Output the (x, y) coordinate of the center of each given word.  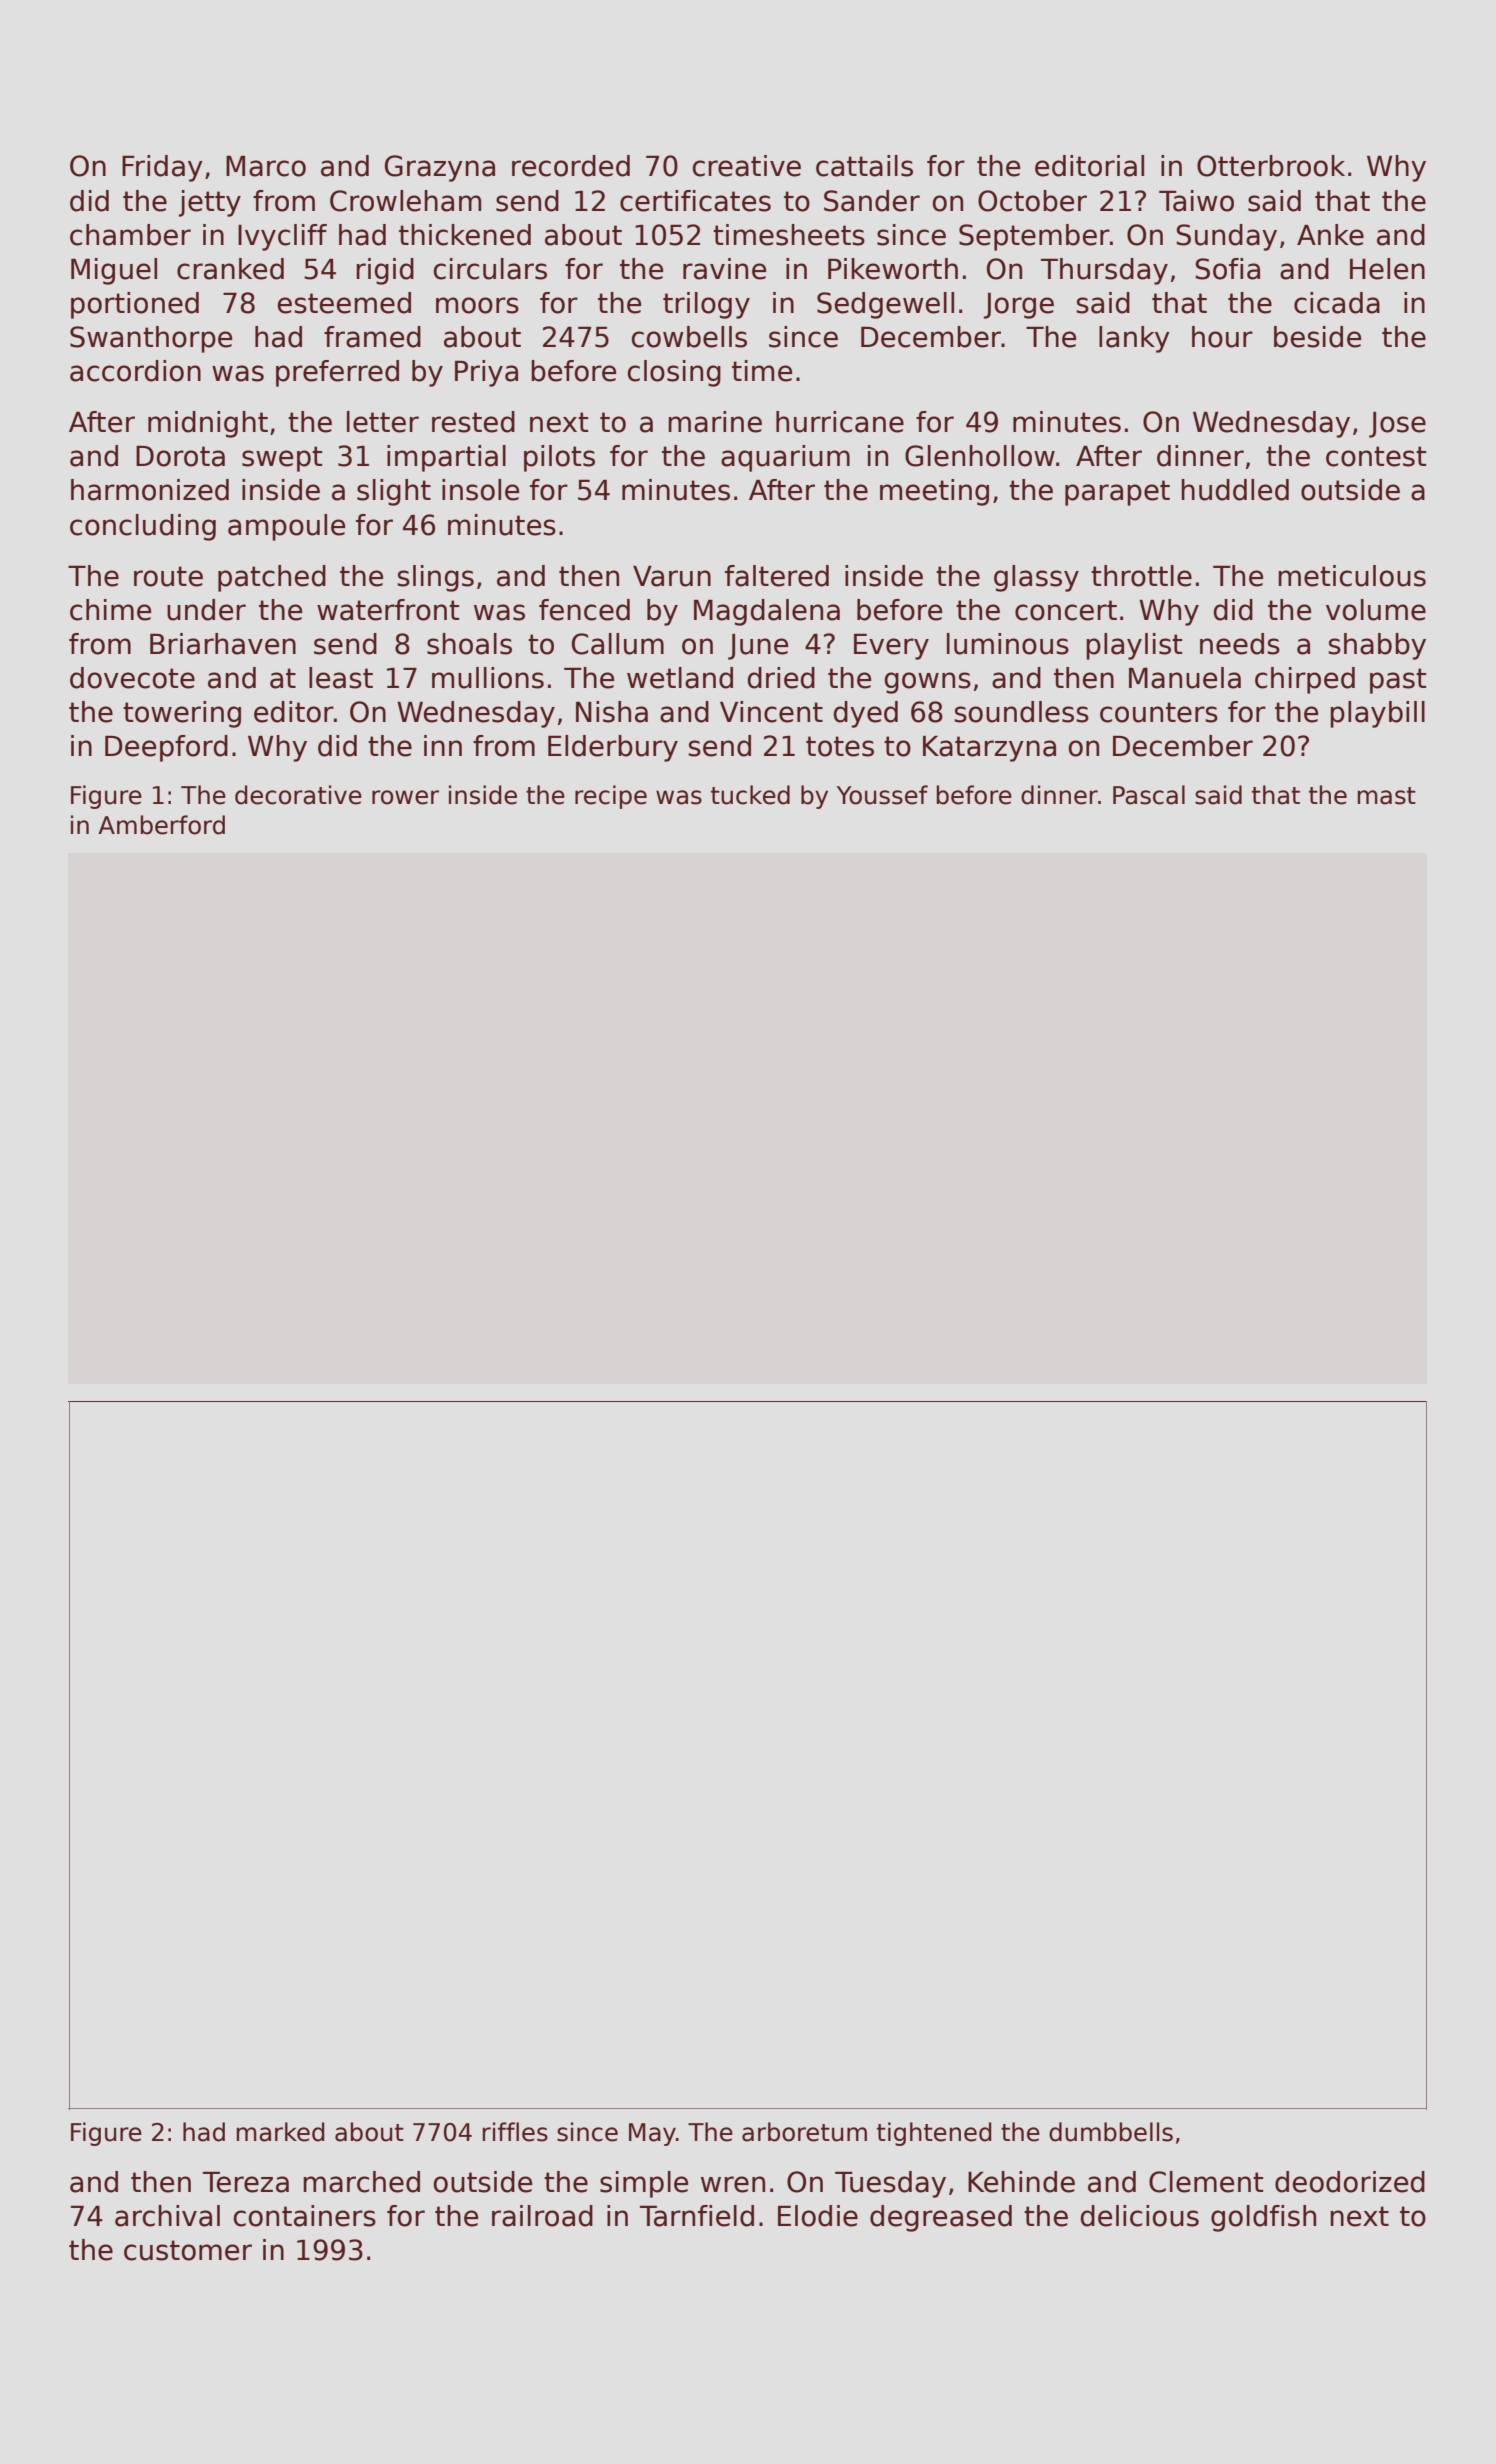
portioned (135, 305)
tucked (750, 795)
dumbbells (1111, 2132)
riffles (515, 2132)
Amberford (161, 825)
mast (1387, 796)
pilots (559, 458)
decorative (298, 795)
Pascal (1149, 795)
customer (188, 2250)
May (652, 2134)
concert (1066, 610)
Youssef (882, 795)
